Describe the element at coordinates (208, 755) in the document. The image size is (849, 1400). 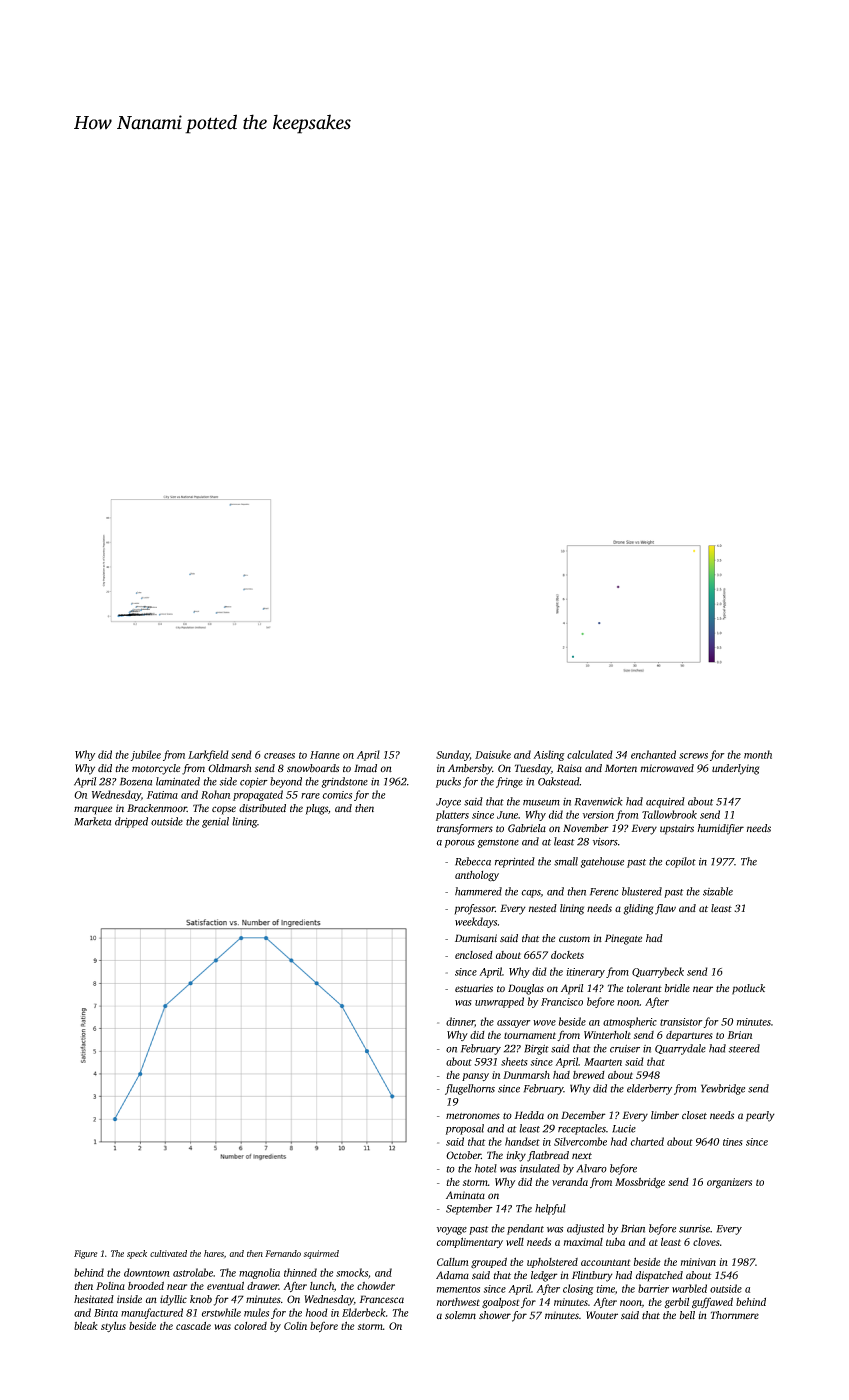
I see `Larkfield` at that location.
